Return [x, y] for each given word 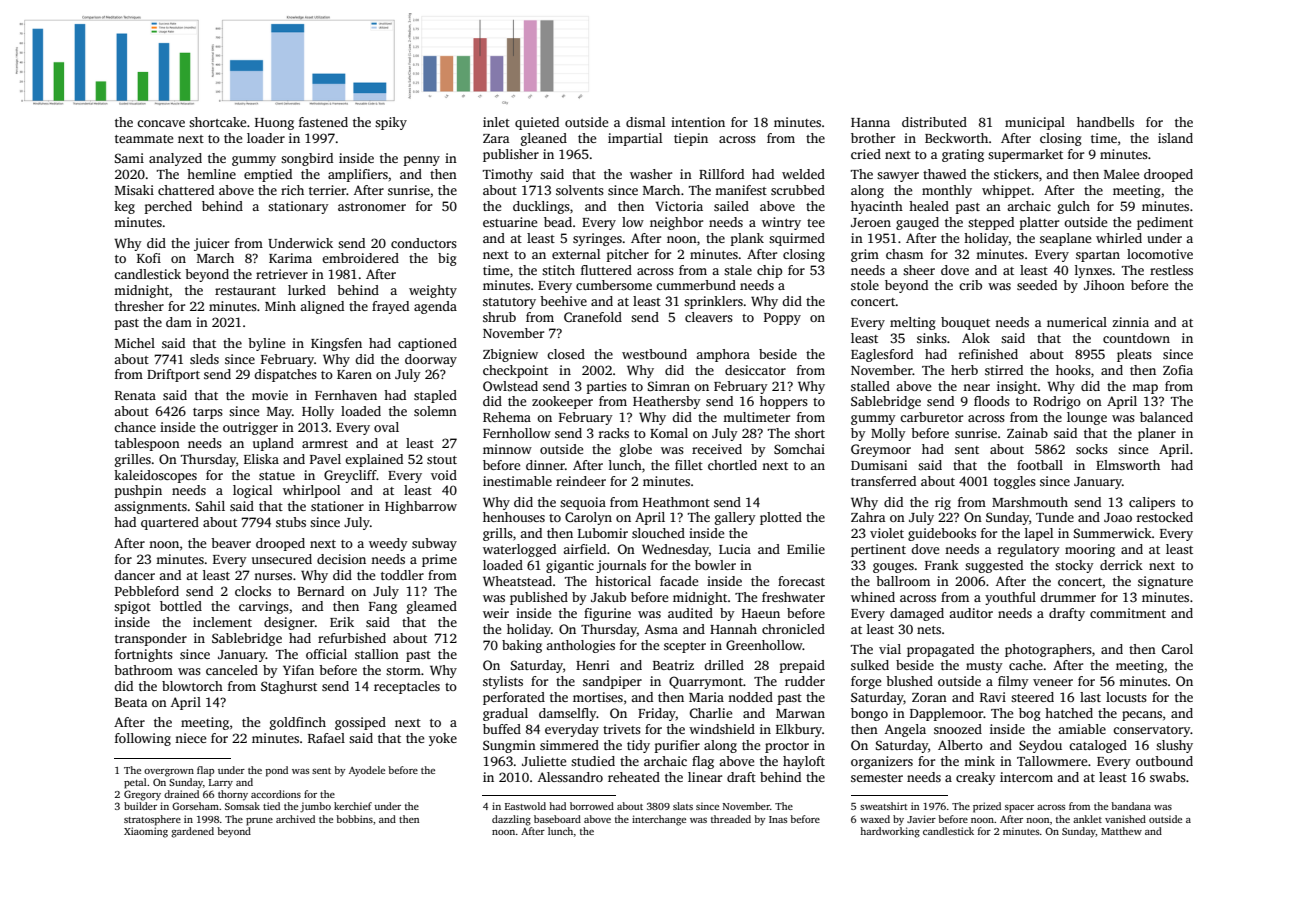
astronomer [372, 207]
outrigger [250, 428]
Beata [131, 702]
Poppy [782, 319]
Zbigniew [510, 355]
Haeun [761, 613]
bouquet [965, 323]
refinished [988, 354]
